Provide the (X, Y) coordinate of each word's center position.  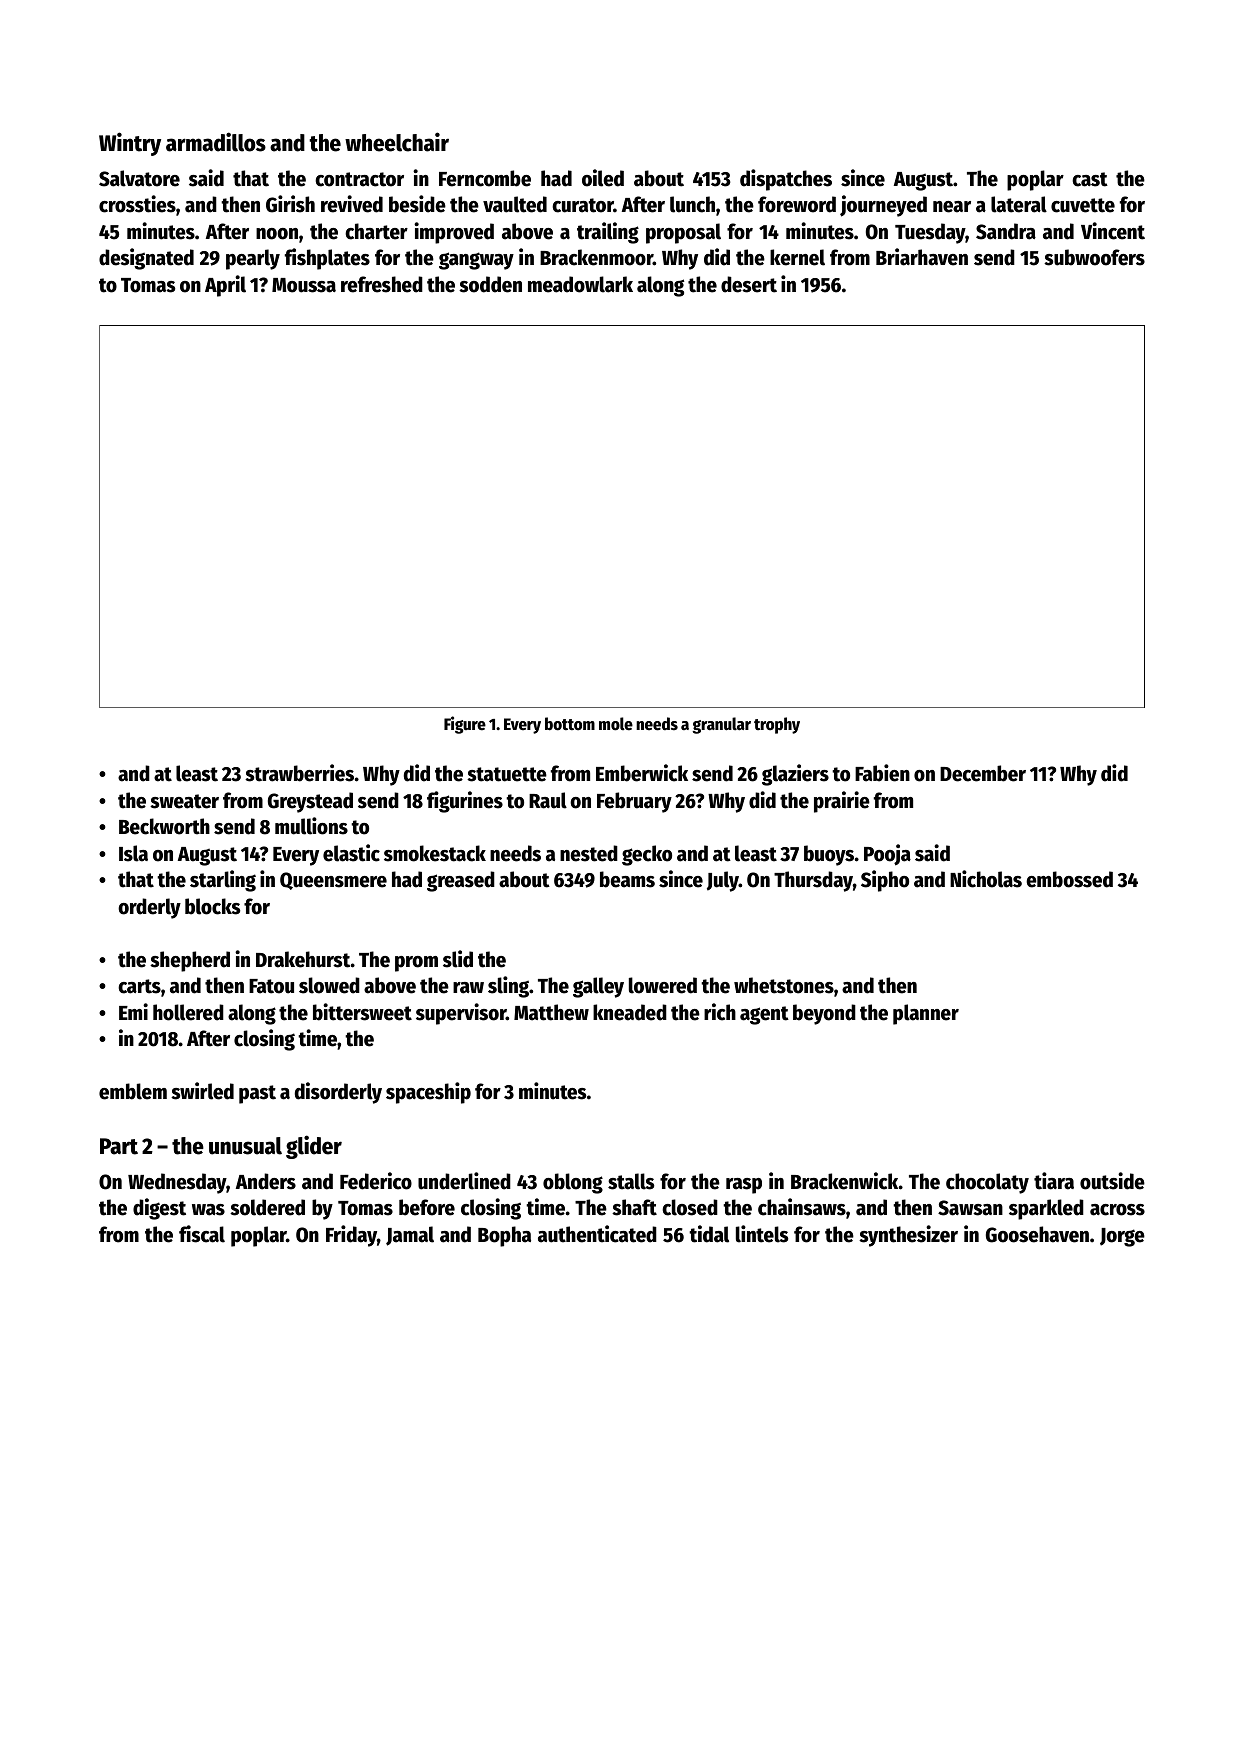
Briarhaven (922, 257)
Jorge (1122, 1237)
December (983, 773)
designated (146, 259)
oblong (573, 1183)
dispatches (786, 180)
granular (722, 725)
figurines (465, 802)
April (225, 286)
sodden (490, 284)
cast (1090, 179)
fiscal (202, 1234)
